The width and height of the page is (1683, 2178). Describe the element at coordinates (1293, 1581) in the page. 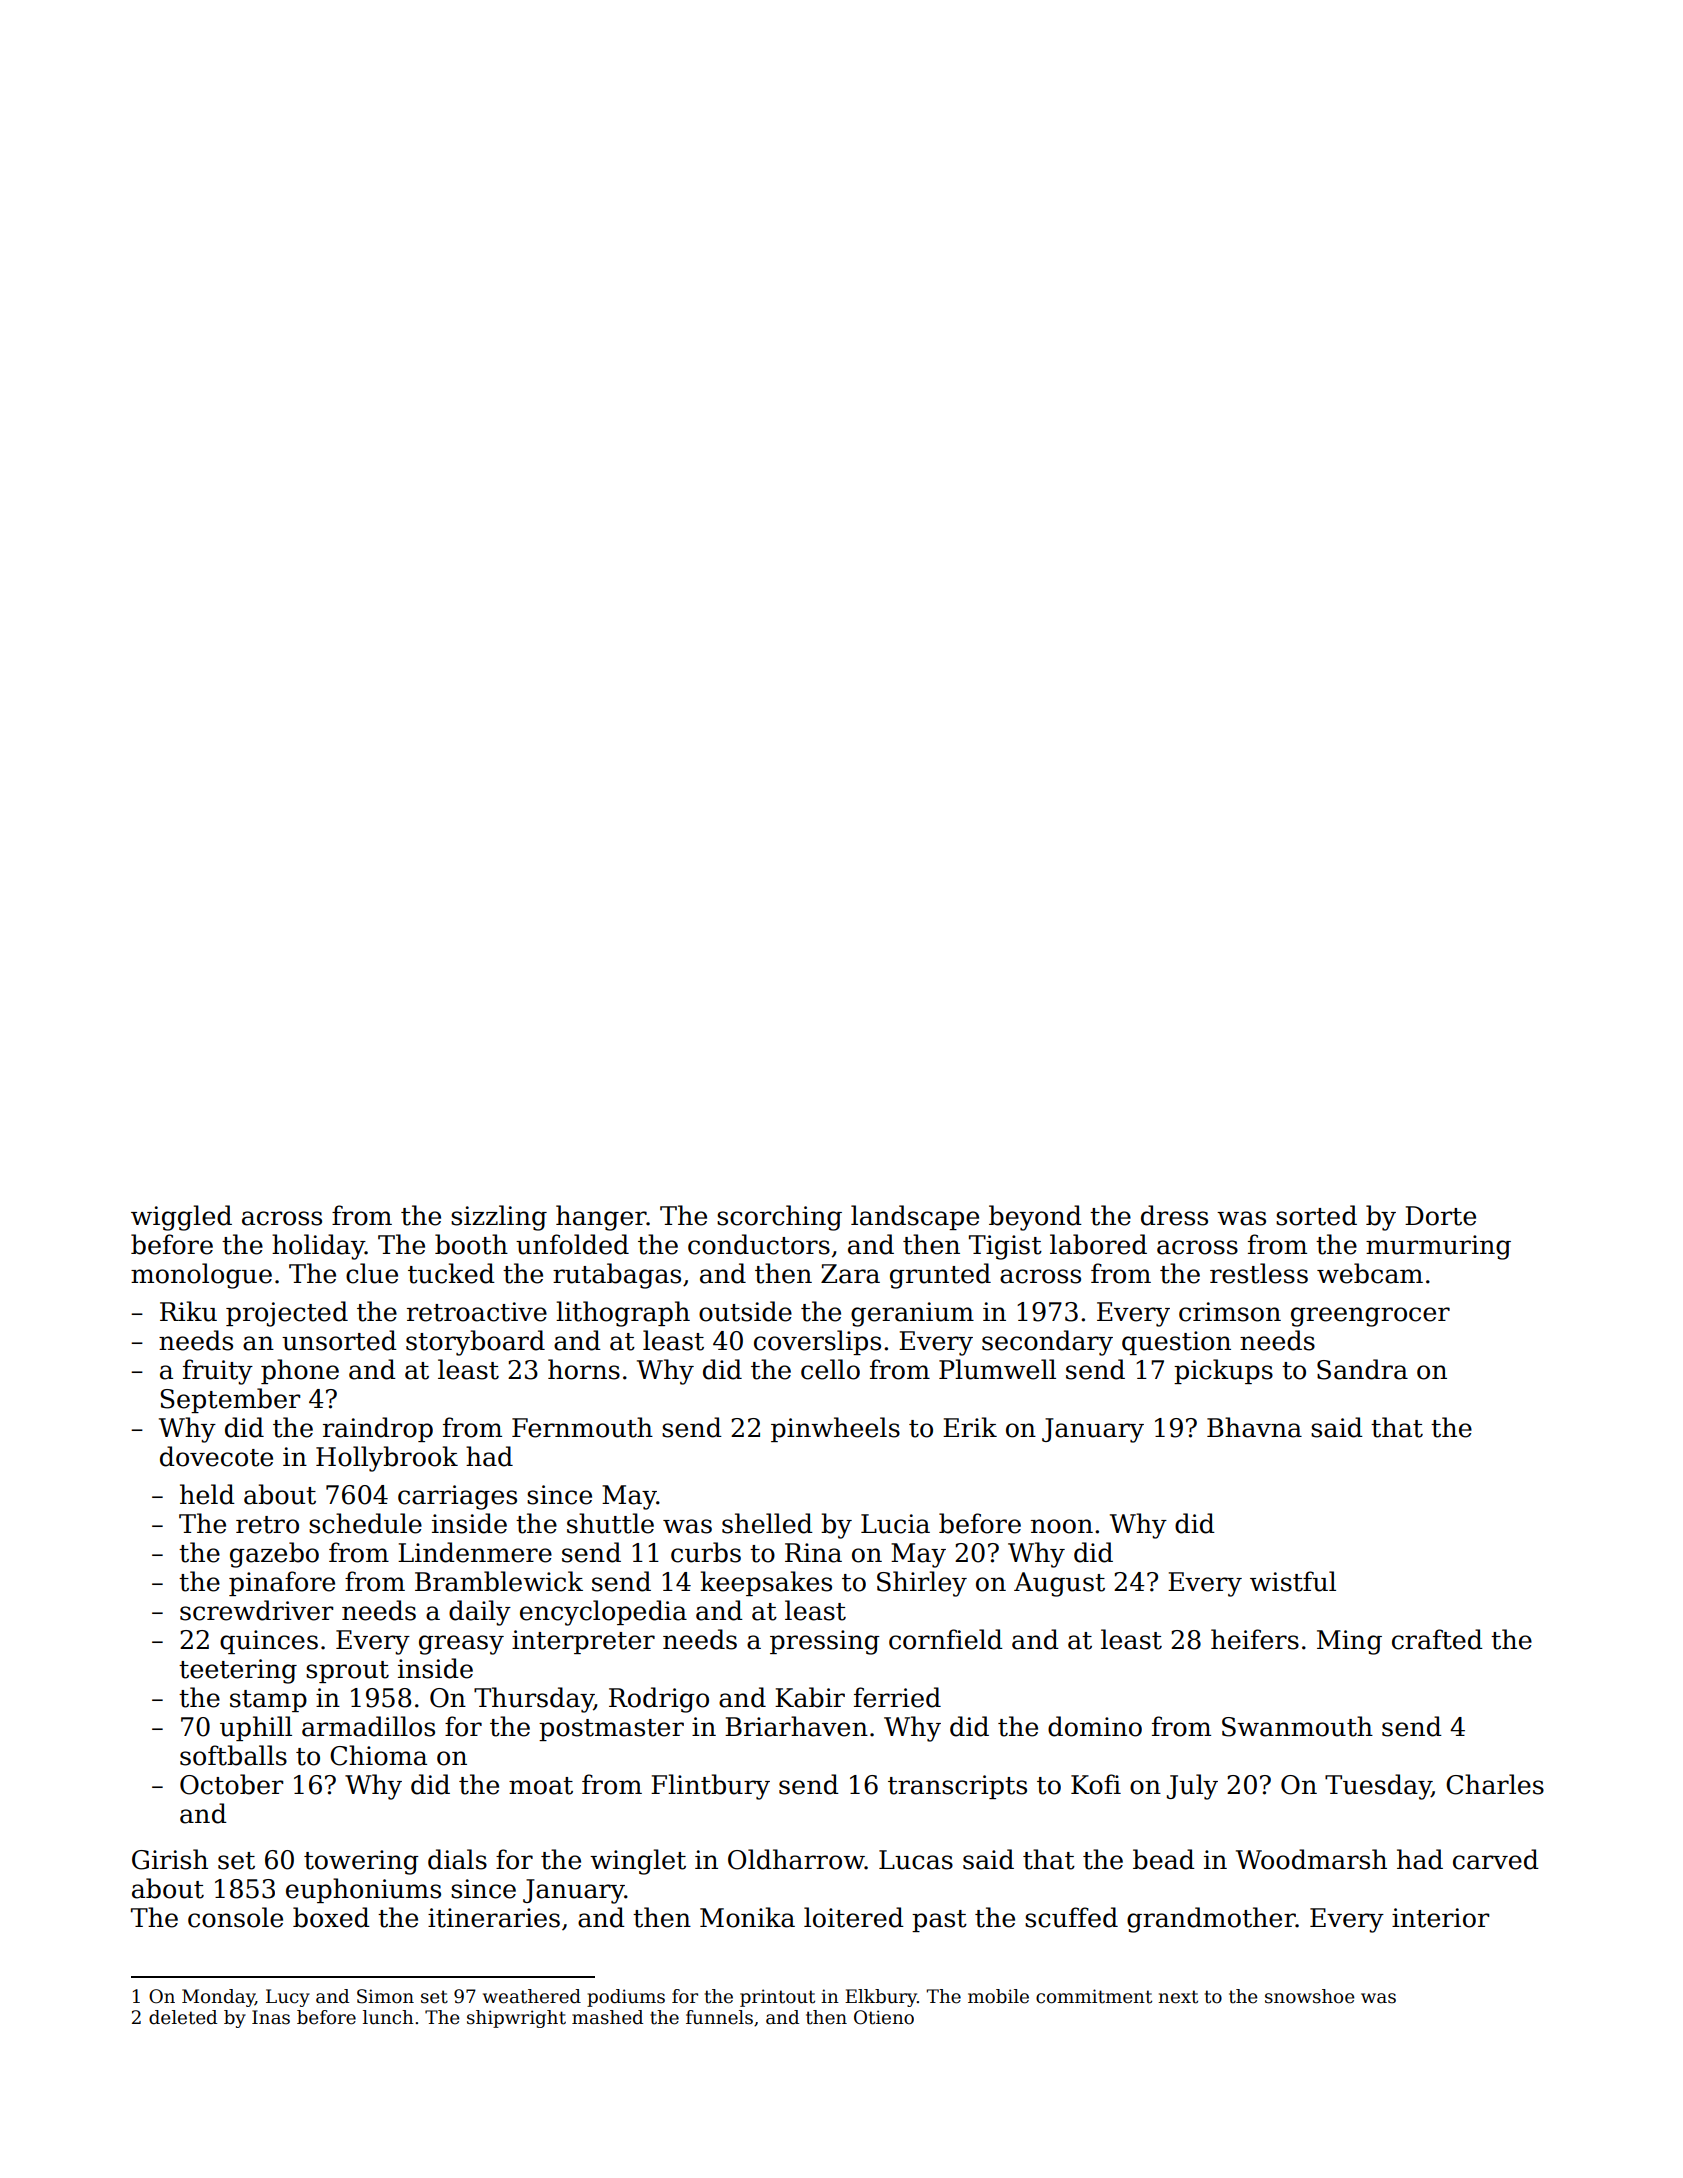

I see `wistful` at that location.
